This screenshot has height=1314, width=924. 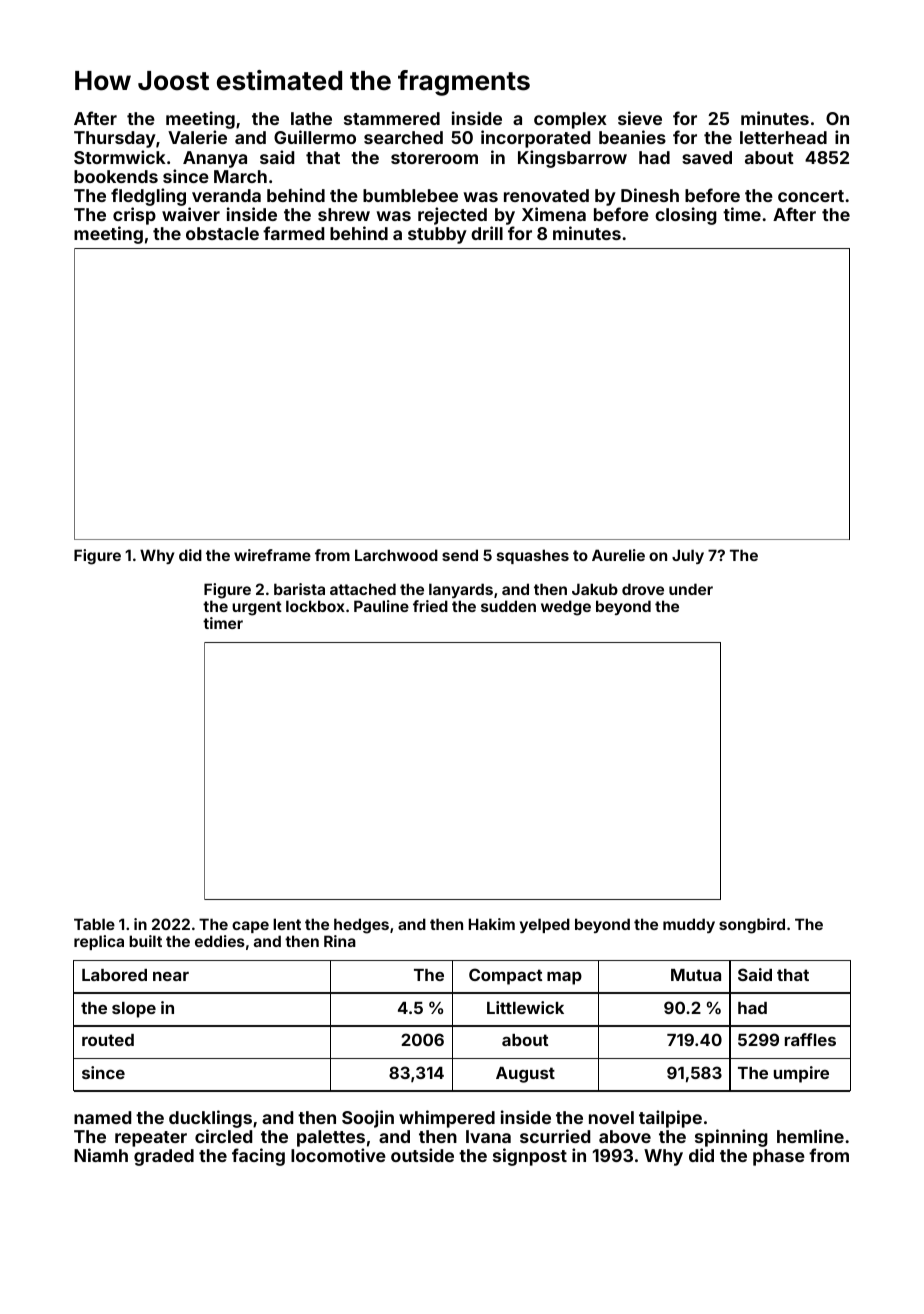 What do you see at coordinates (338, 1155) in the screenshot?
I see `locomotive` at bounding box center [338, 1155].
